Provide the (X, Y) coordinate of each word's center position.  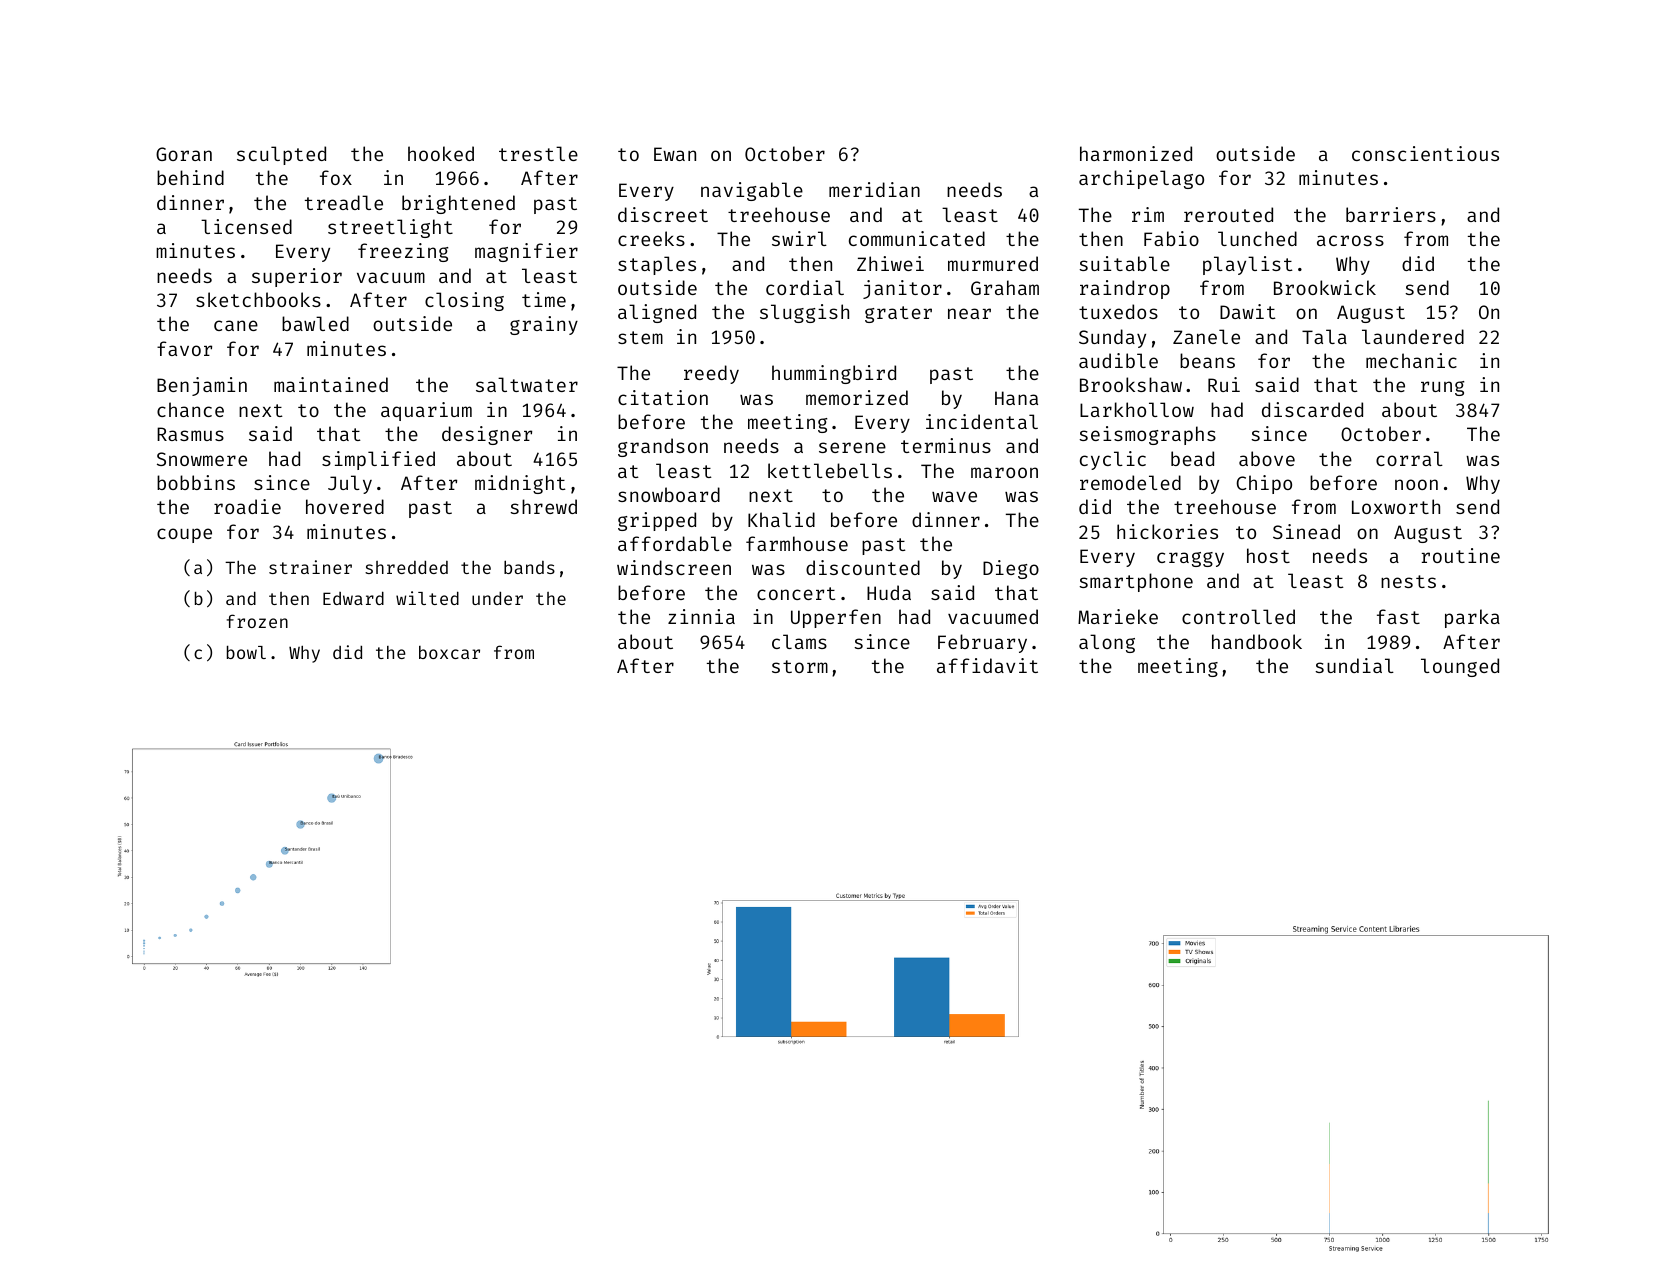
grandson (663, 447)
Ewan (675, 154)
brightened (458, 204)
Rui (1224, 384)
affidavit (987, 665)
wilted (427, 598)
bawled (315, 323)
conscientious (1425, 153)
